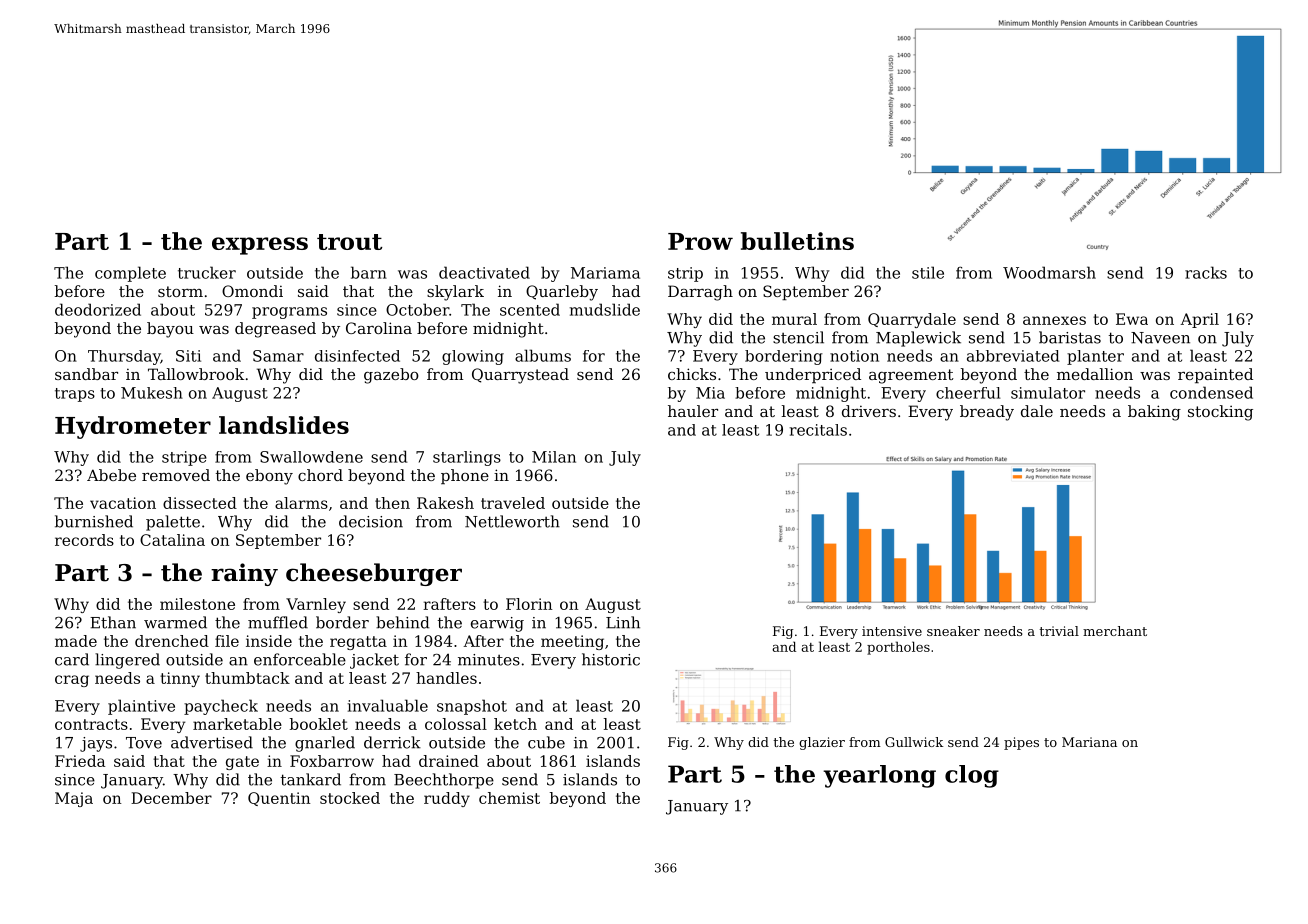  Describe the element at coordinates (279, 799) in the screenshot. I see `Quentin` at that location.
